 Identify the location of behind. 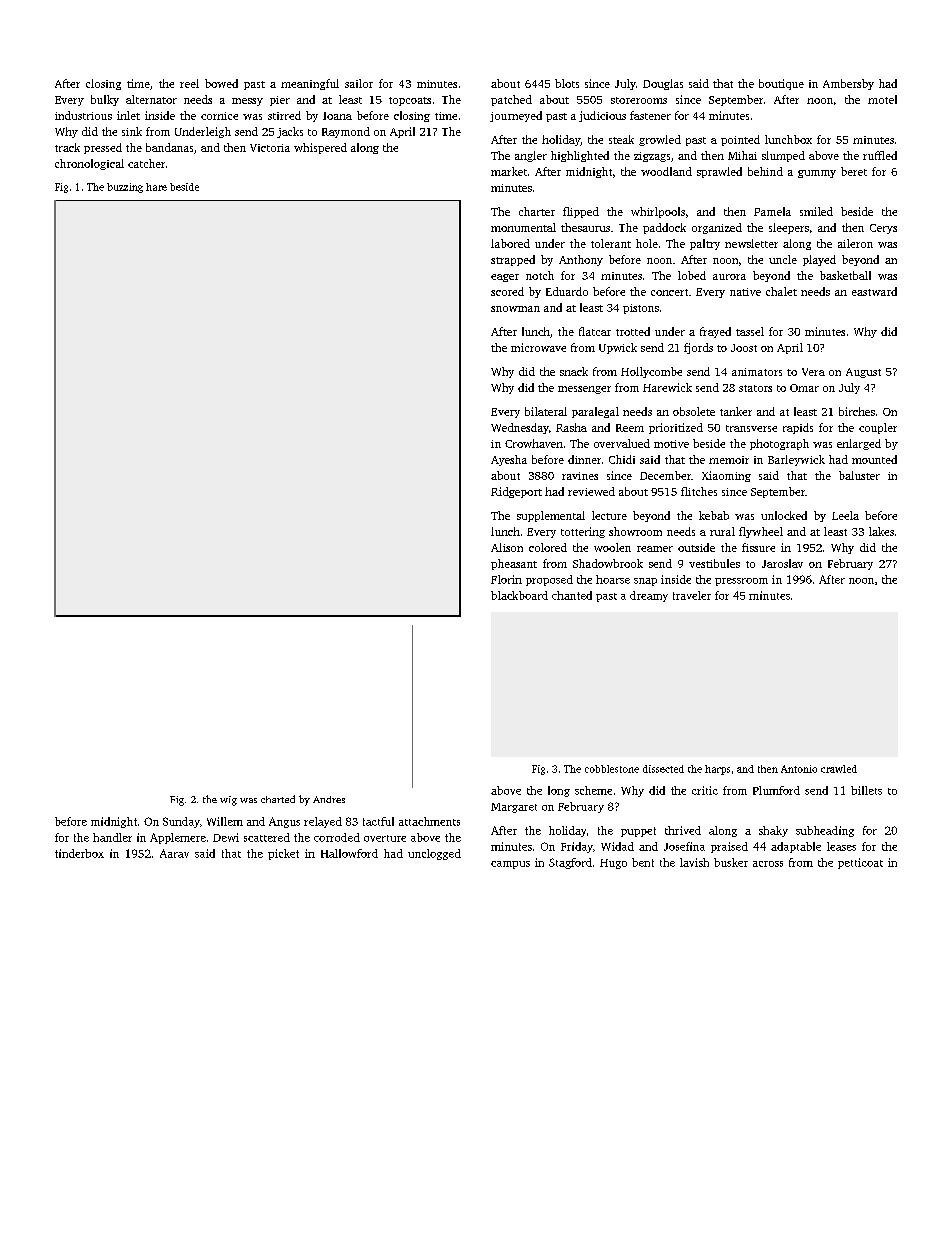
(765, 171).
